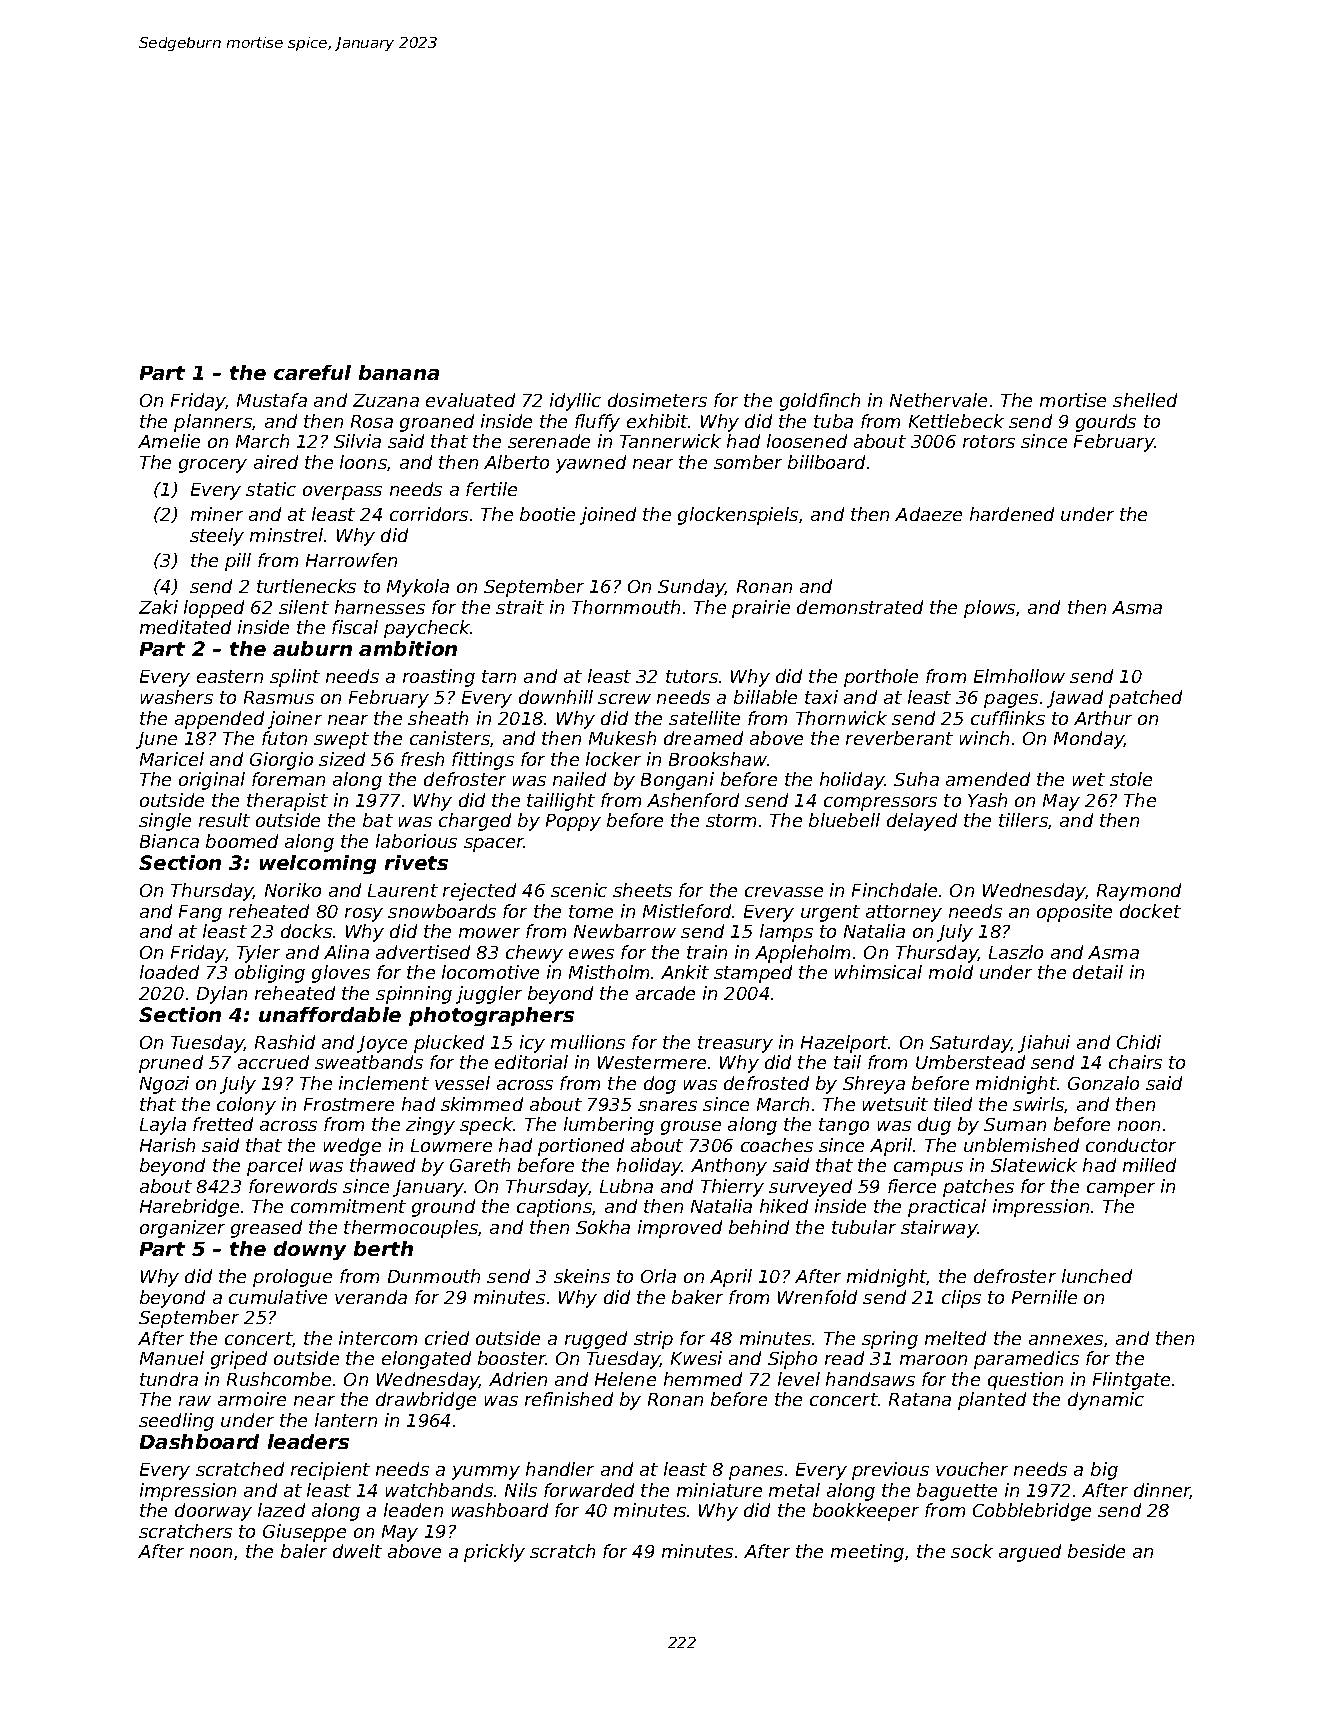  What do you see at coordinates (182, 1229) in the screenshot?
I see `organizer` at bounding box center [182, 1229].
